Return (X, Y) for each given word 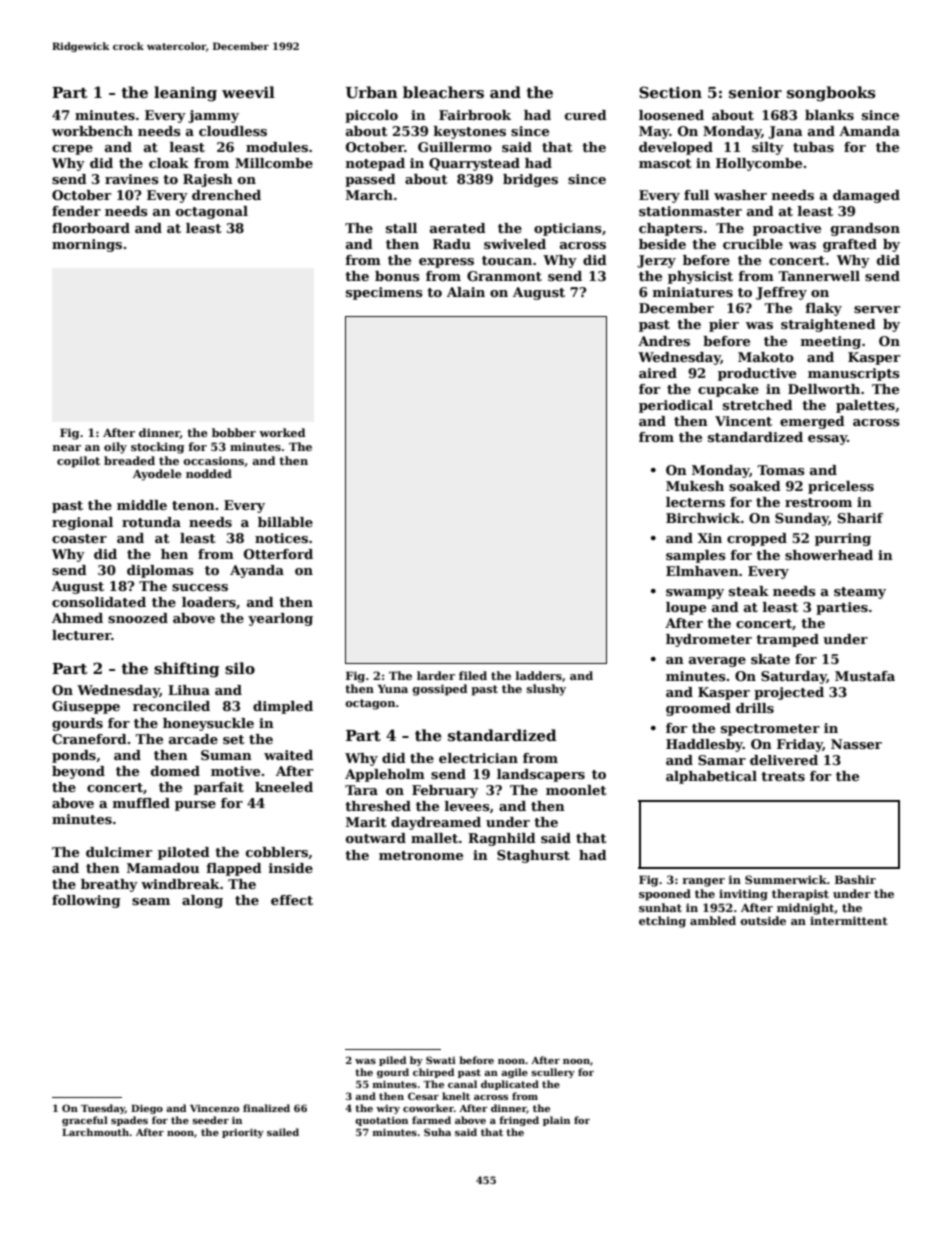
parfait (219, 788)
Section (670, 92)
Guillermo (455, 147)
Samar (722, 760)
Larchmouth (96, 1132)
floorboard (91, 228)
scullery (553, 1073)
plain (556, 1121)
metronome (421, 855)
